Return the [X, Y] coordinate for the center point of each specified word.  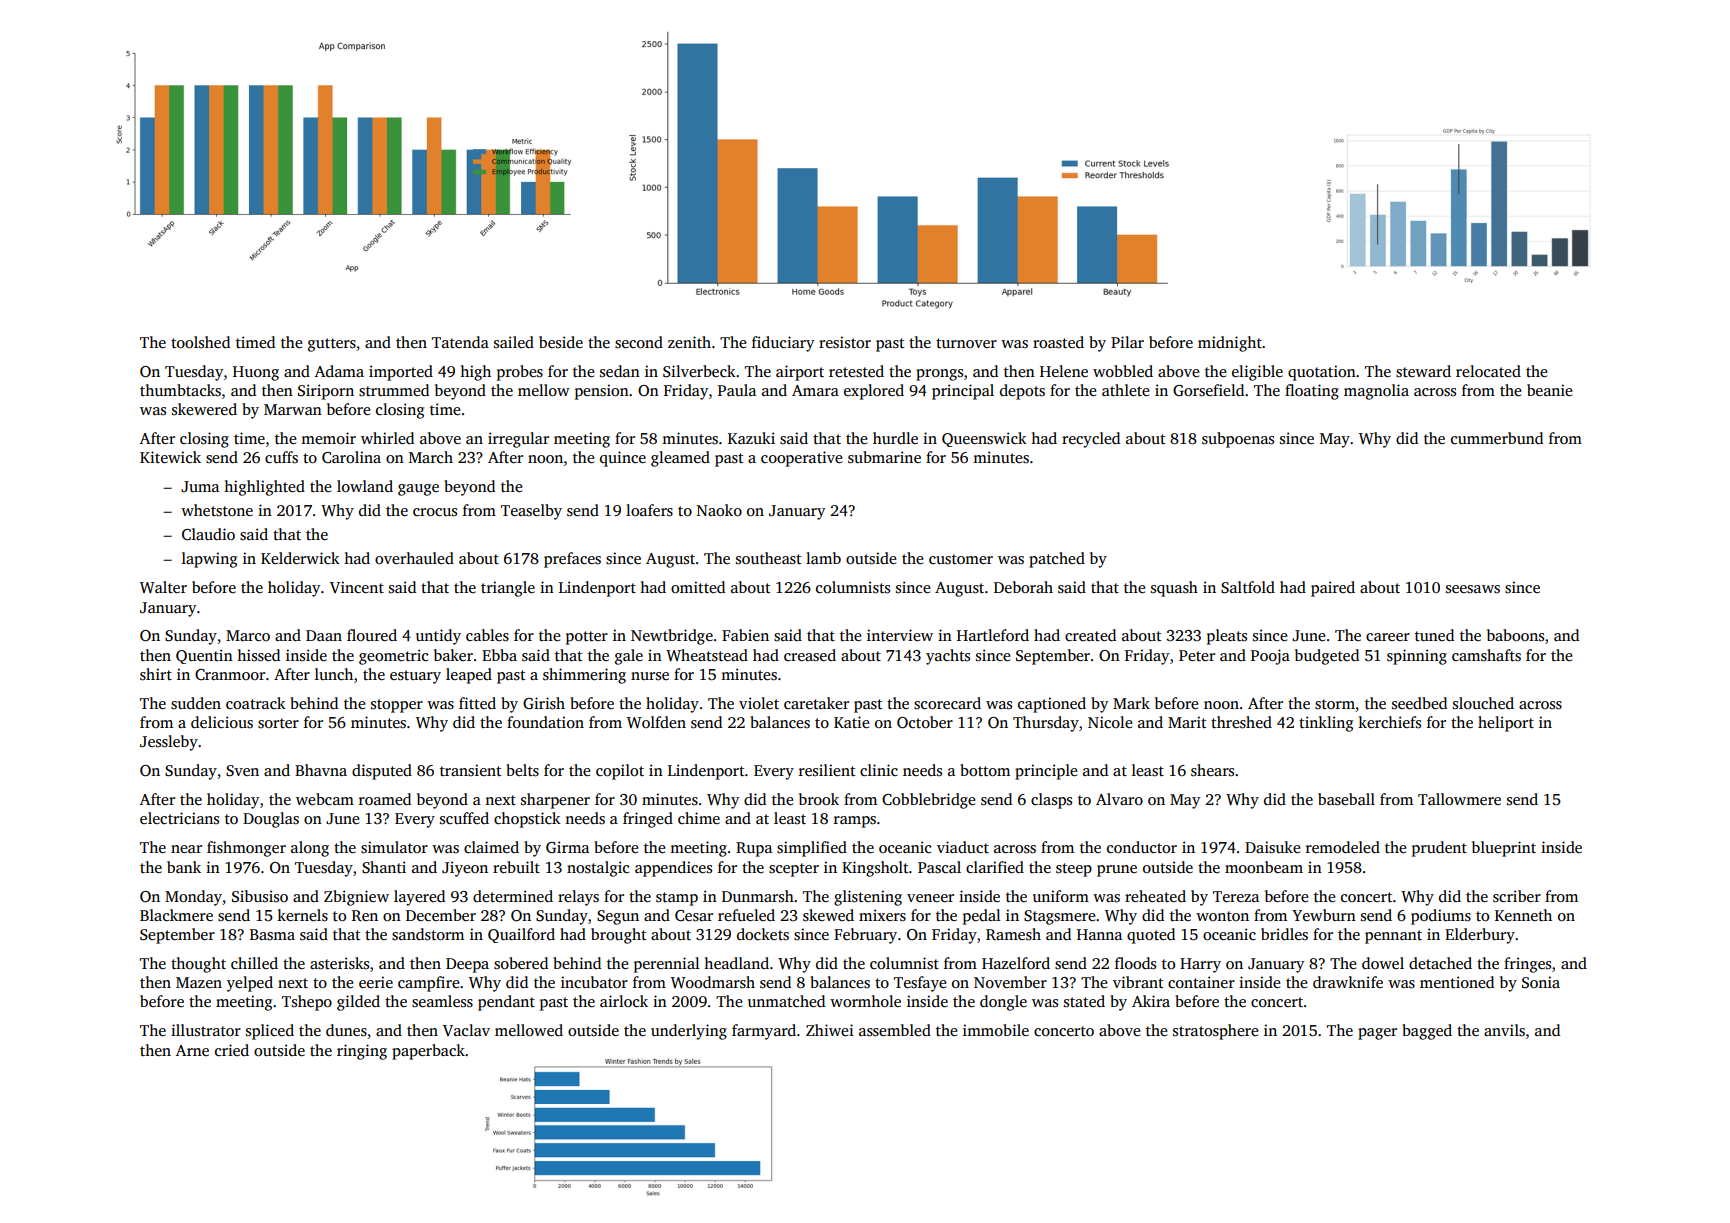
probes [520, 373]
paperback [428, 1052]
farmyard [764, 1032]
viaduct [963, 847]
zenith [689, 342]
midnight [1230, 344]
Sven [242, 771]
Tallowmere [1459, 799]
